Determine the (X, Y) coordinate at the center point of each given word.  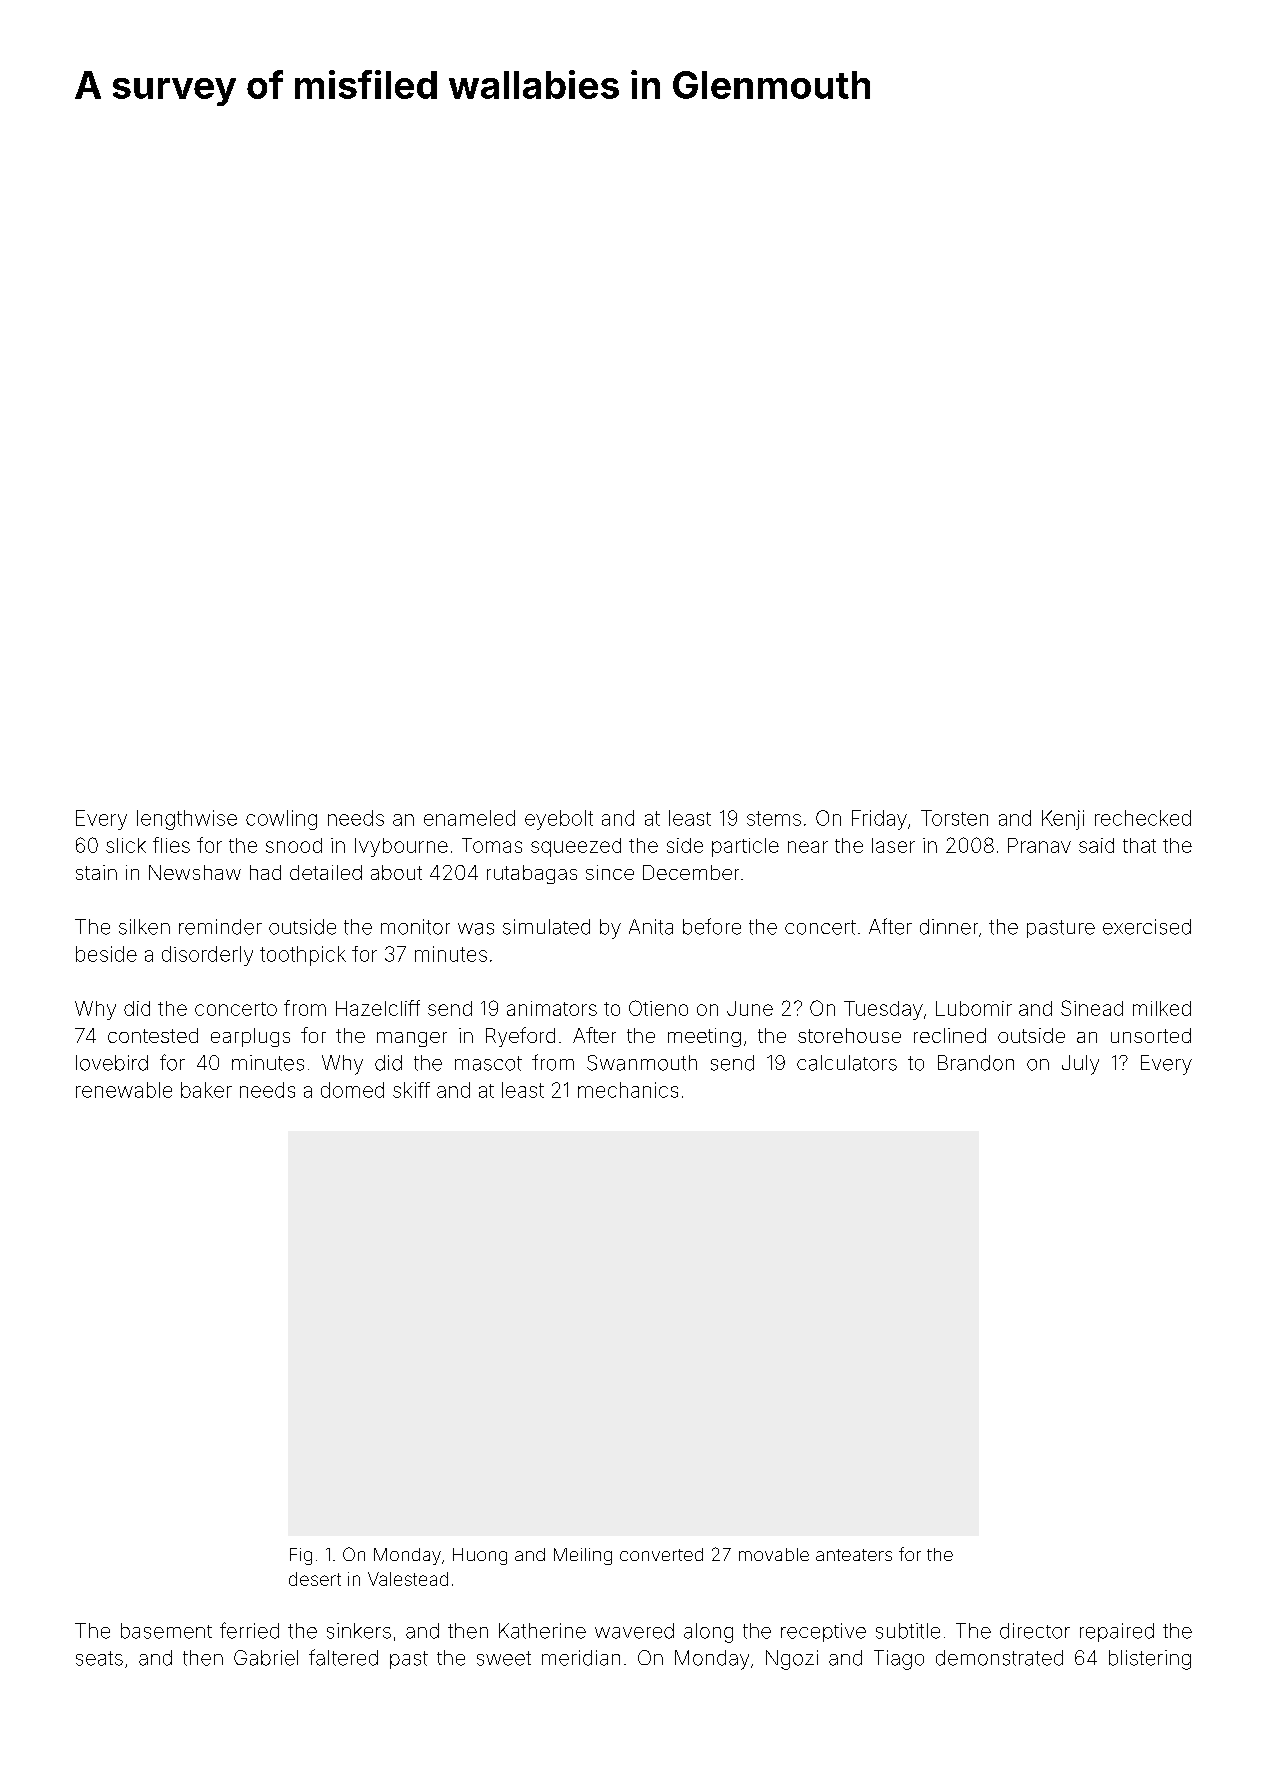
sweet (504, 1658)
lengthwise (187, 820)
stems (774, 818)
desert (315, 1579)
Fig (301, 1556)
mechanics (628, 1090)
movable (774, 1554)
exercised (1147, 927)
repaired (1117, 1632)
